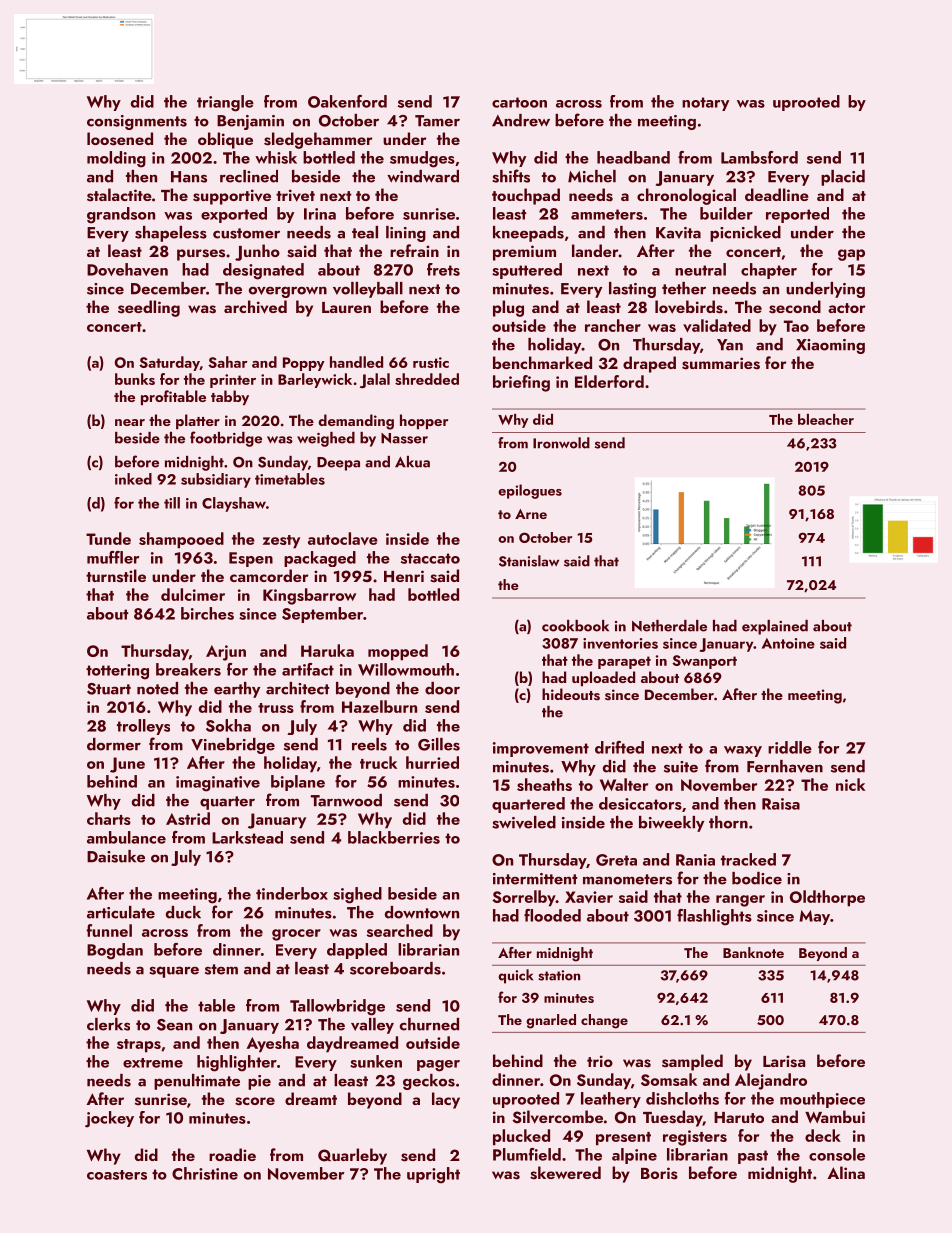  What do you see at coordinates (422, 159) in the image?
I see `smudges` at bounding box center [422, 159].
